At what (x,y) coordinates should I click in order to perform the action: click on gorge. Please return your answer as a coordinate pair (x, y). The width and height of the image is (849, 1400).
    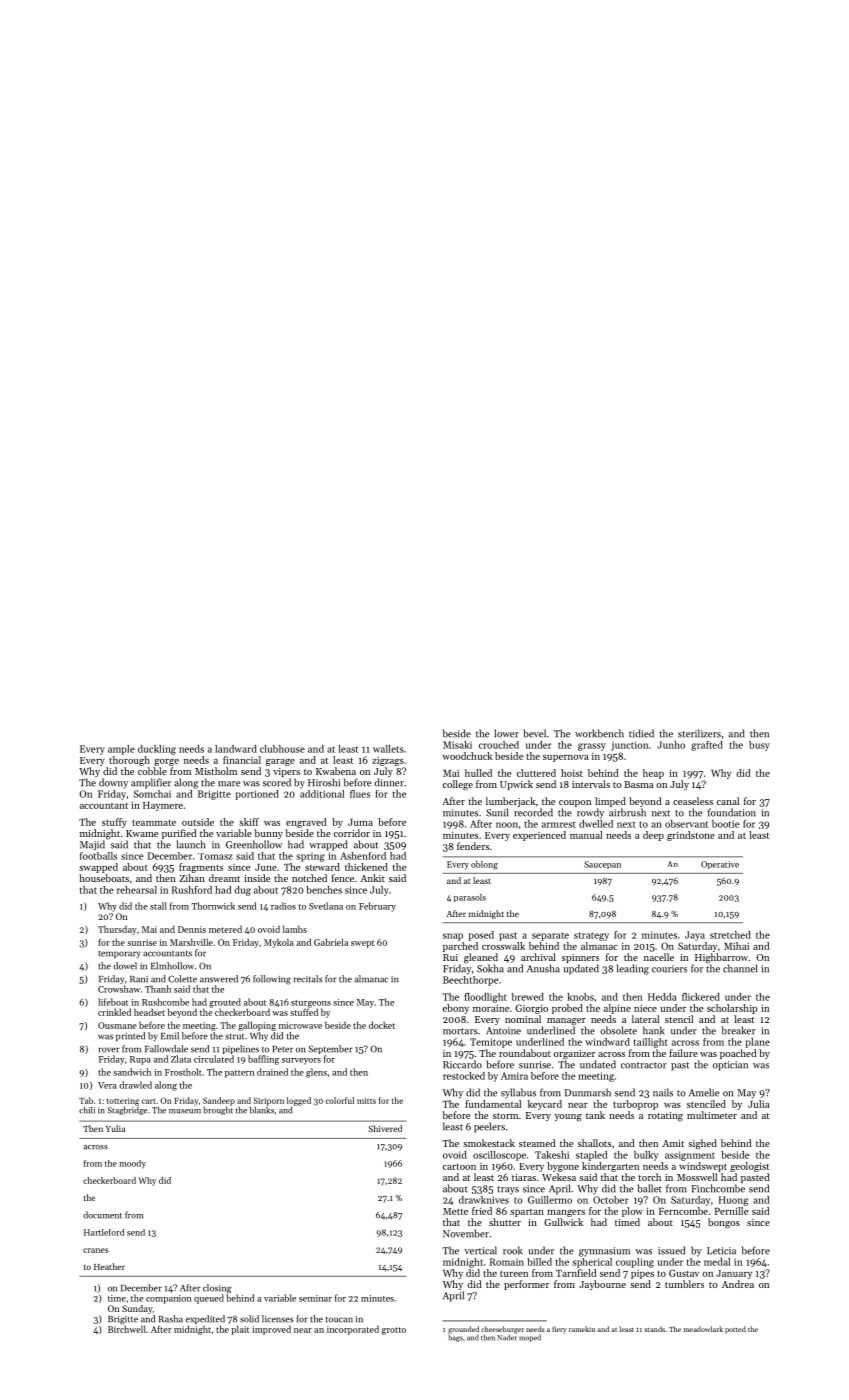
    Looking at the image, I should click on (166, 762).
